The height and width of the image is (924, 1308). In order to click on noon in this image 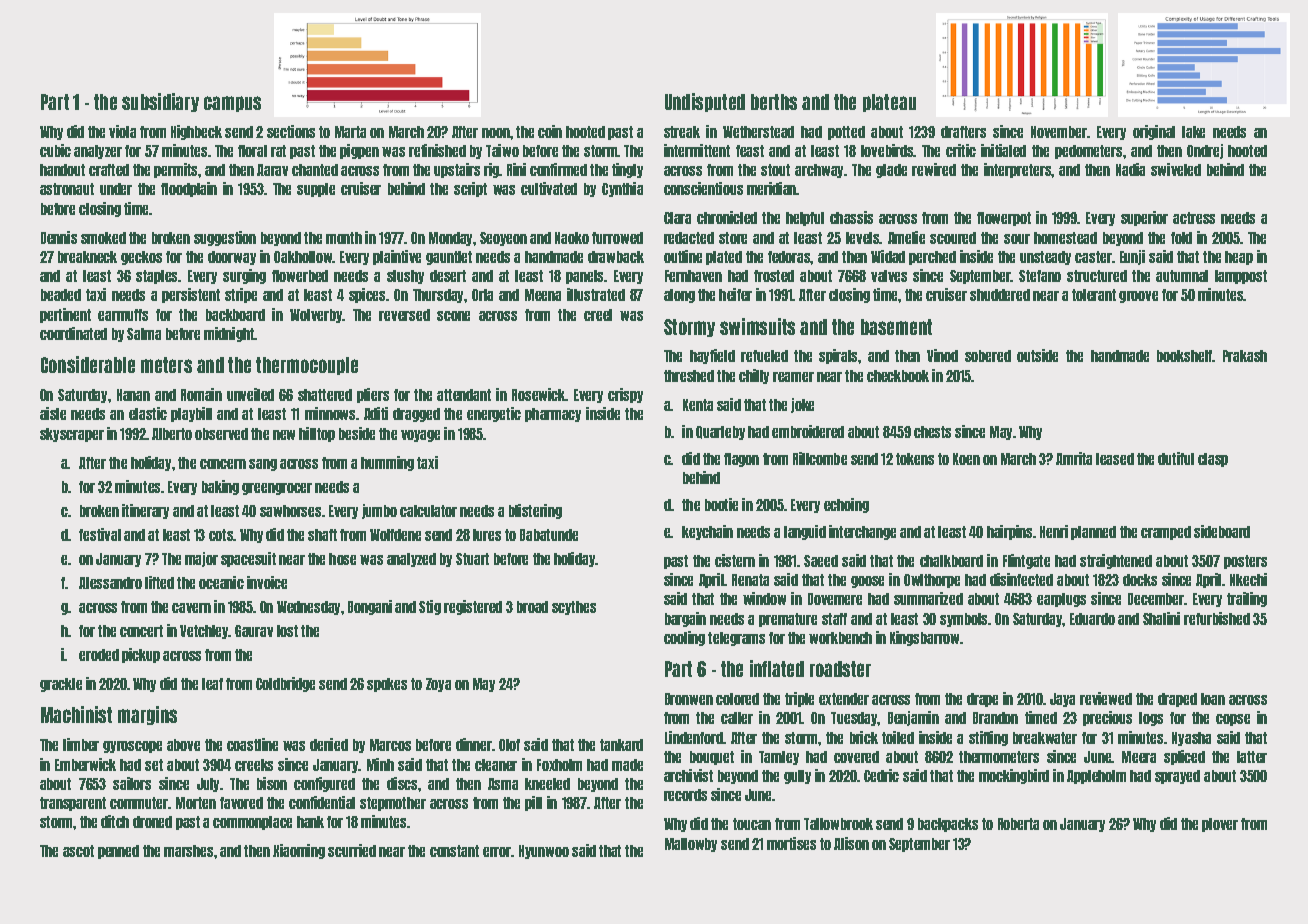, I will do `click(496, 133)`.
